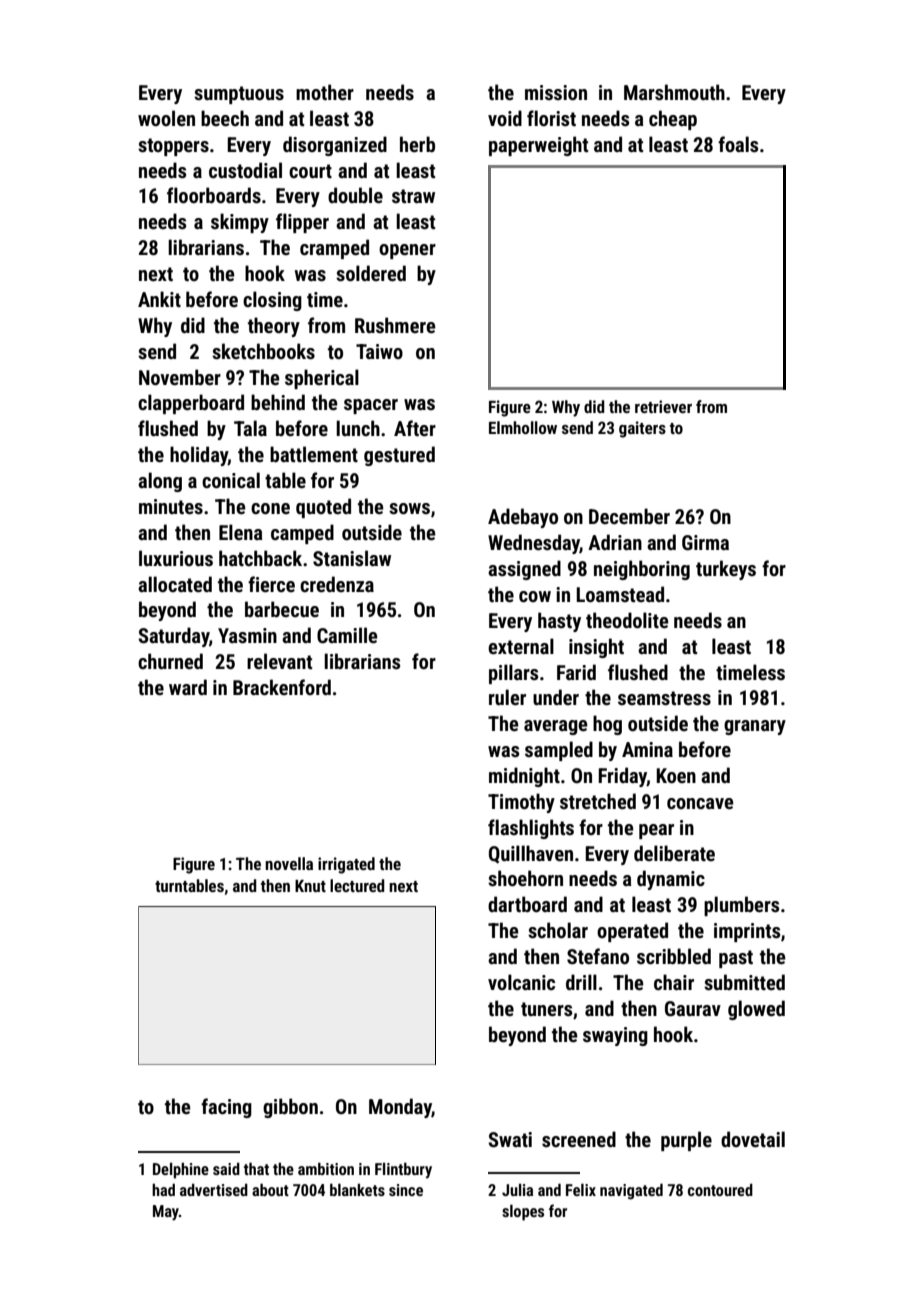 The width and height of the page is (924, 1311). I want to click on paperweight, so click(538, 146).
